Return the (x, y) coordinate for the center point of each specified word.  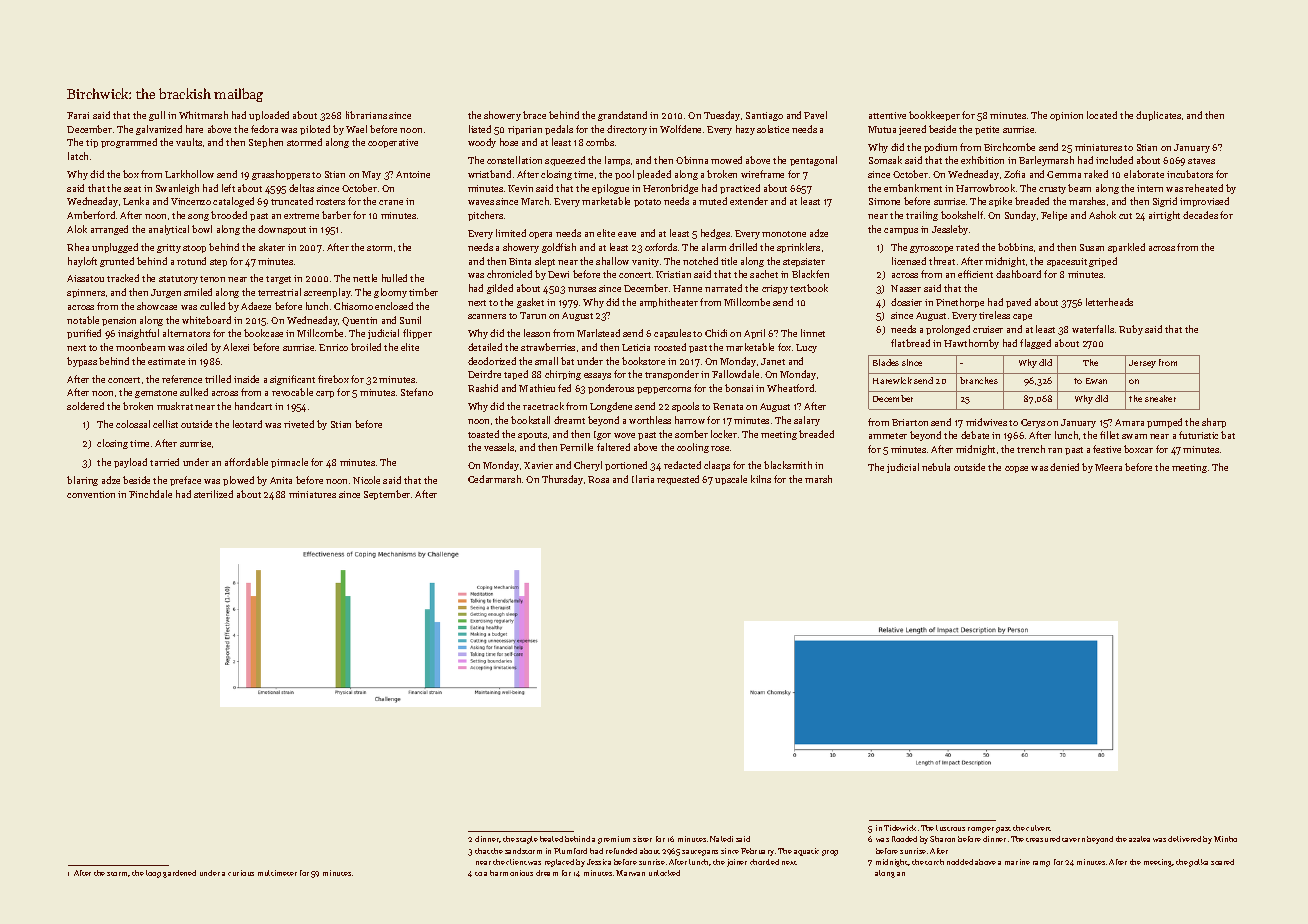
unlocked (664, 873)
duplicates (1158, 116)
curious (241, 873)
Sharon (942, 839)
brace (534, 115)
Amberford (91, 215)
